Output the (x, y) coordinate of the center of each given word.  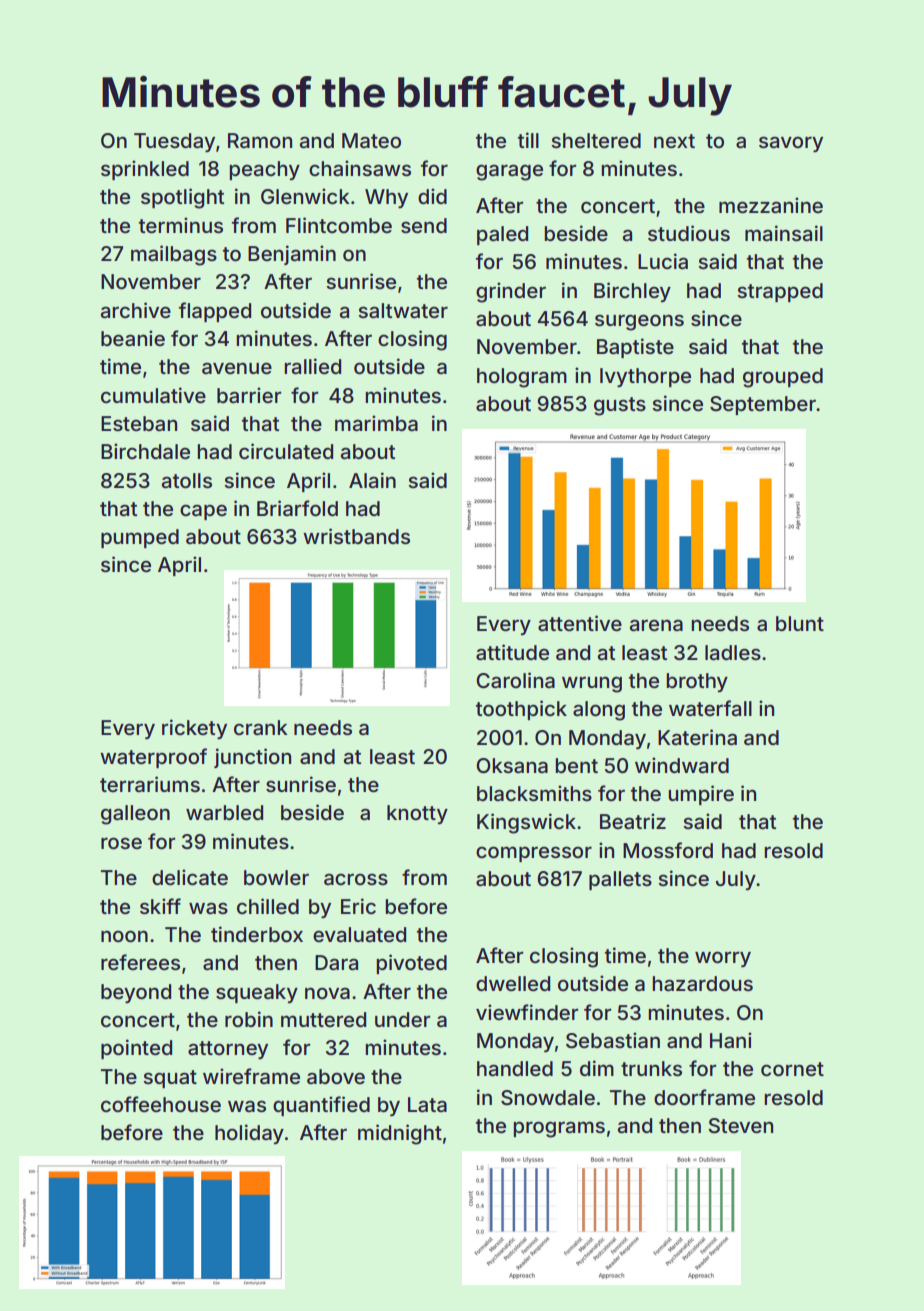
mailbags (174, 255)
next (674, 141)
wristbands (356, 536)
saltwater (403, 310)
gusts (620, 406)
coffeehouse (161, 1104)
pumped (140, 538)
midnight (400, 1134)
